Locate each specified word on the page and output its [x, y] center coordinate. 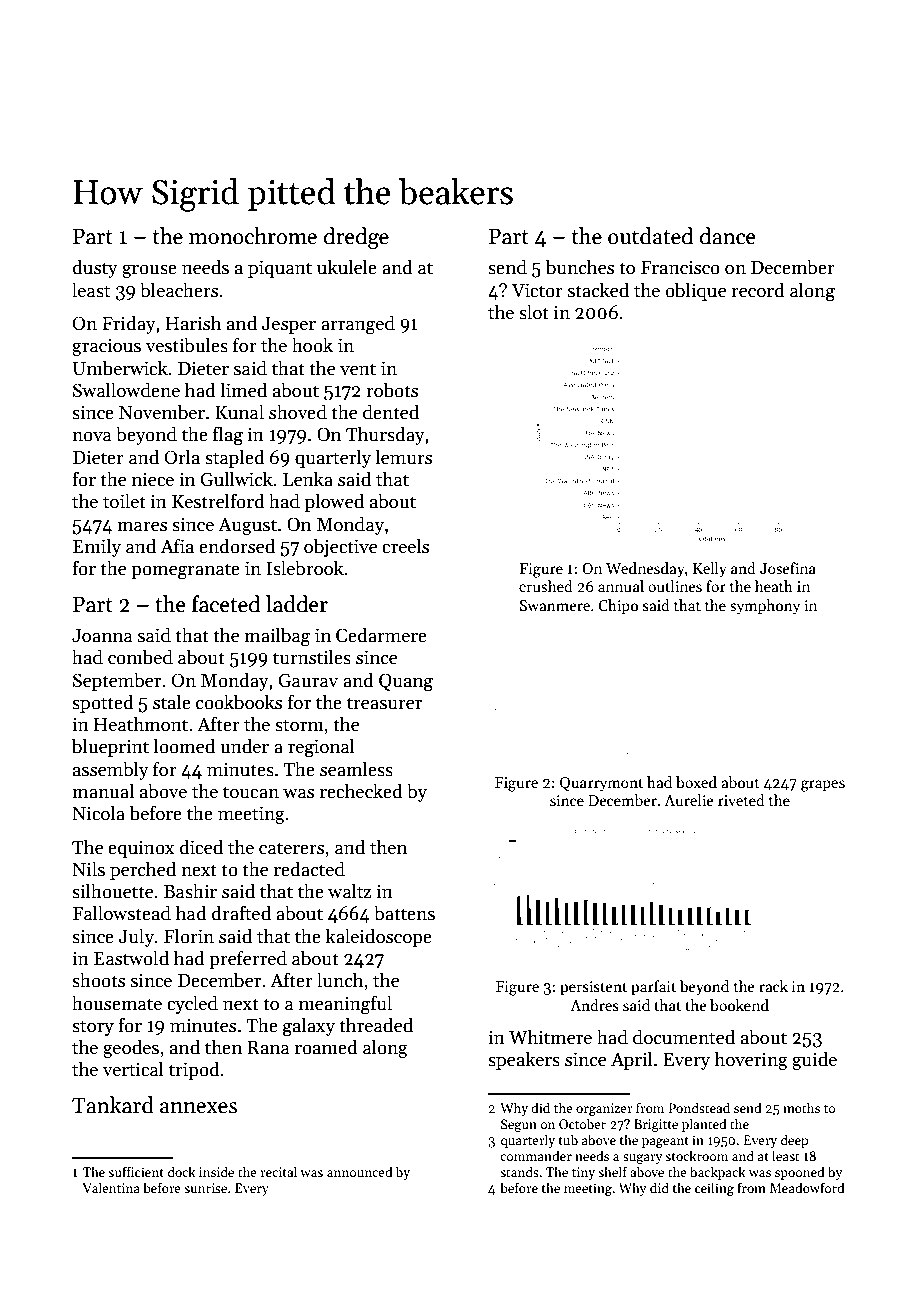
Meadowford [807, 1187]
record [758, 290]
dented [391, 412]
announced [360, 1171]
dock [182, 1171]
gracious [106, 347]
